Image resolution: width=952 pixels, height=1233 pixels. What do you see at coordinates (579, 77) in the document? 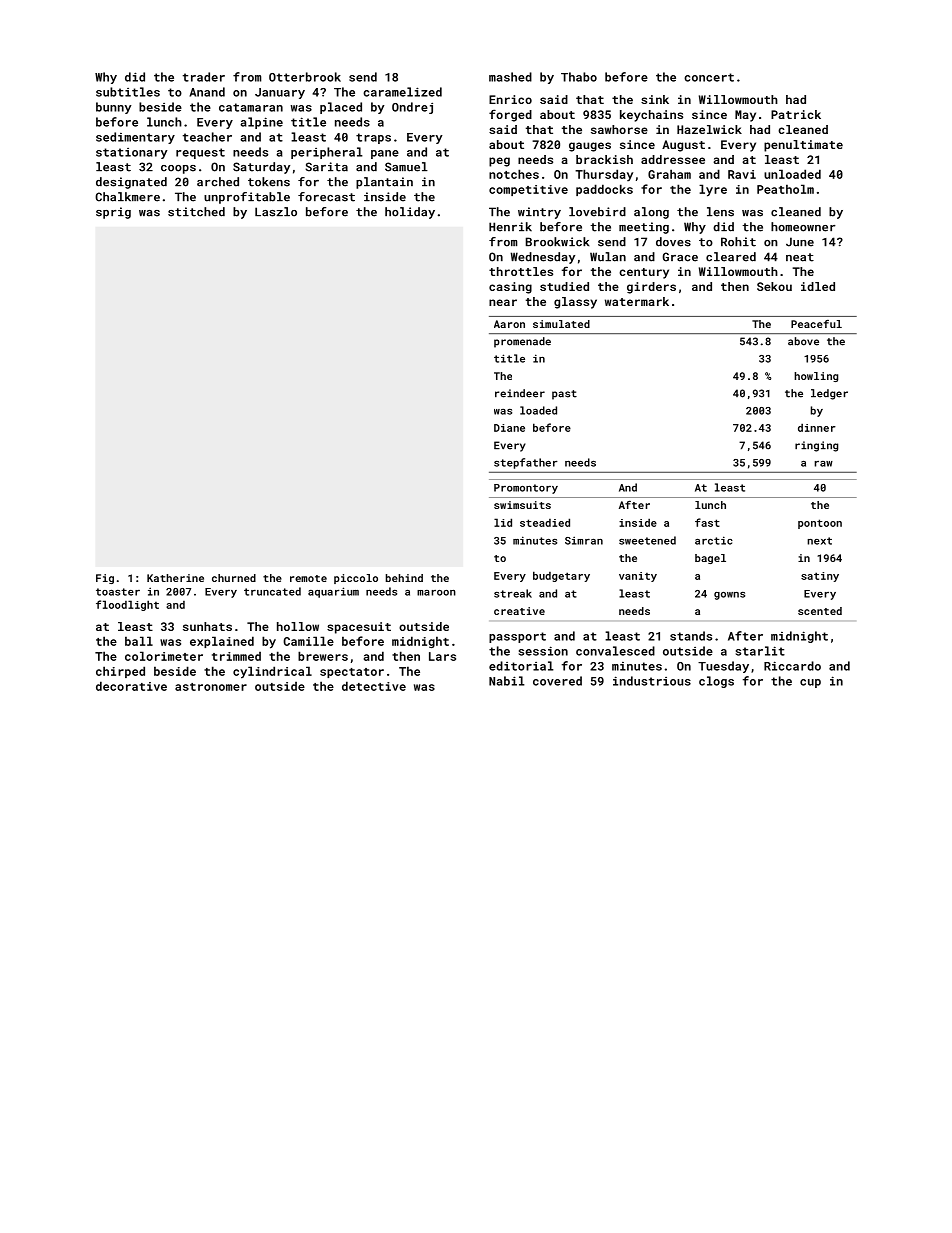
I see `Thabo` at bounding box center [579, 77].
